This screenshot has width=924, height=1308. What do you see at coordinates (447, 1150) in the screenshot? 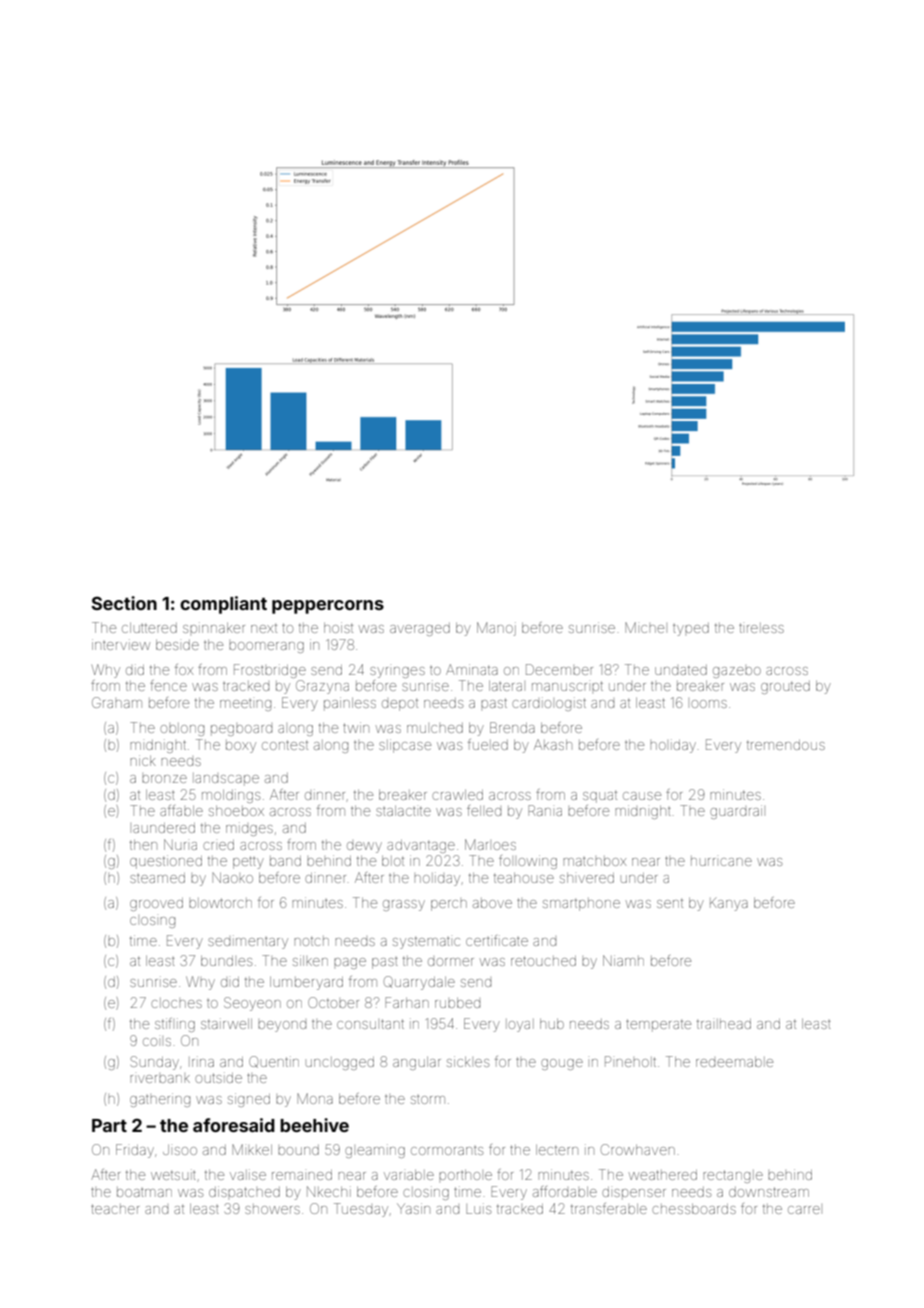
I see `cormorants` at bounding box center [447, 1150].
